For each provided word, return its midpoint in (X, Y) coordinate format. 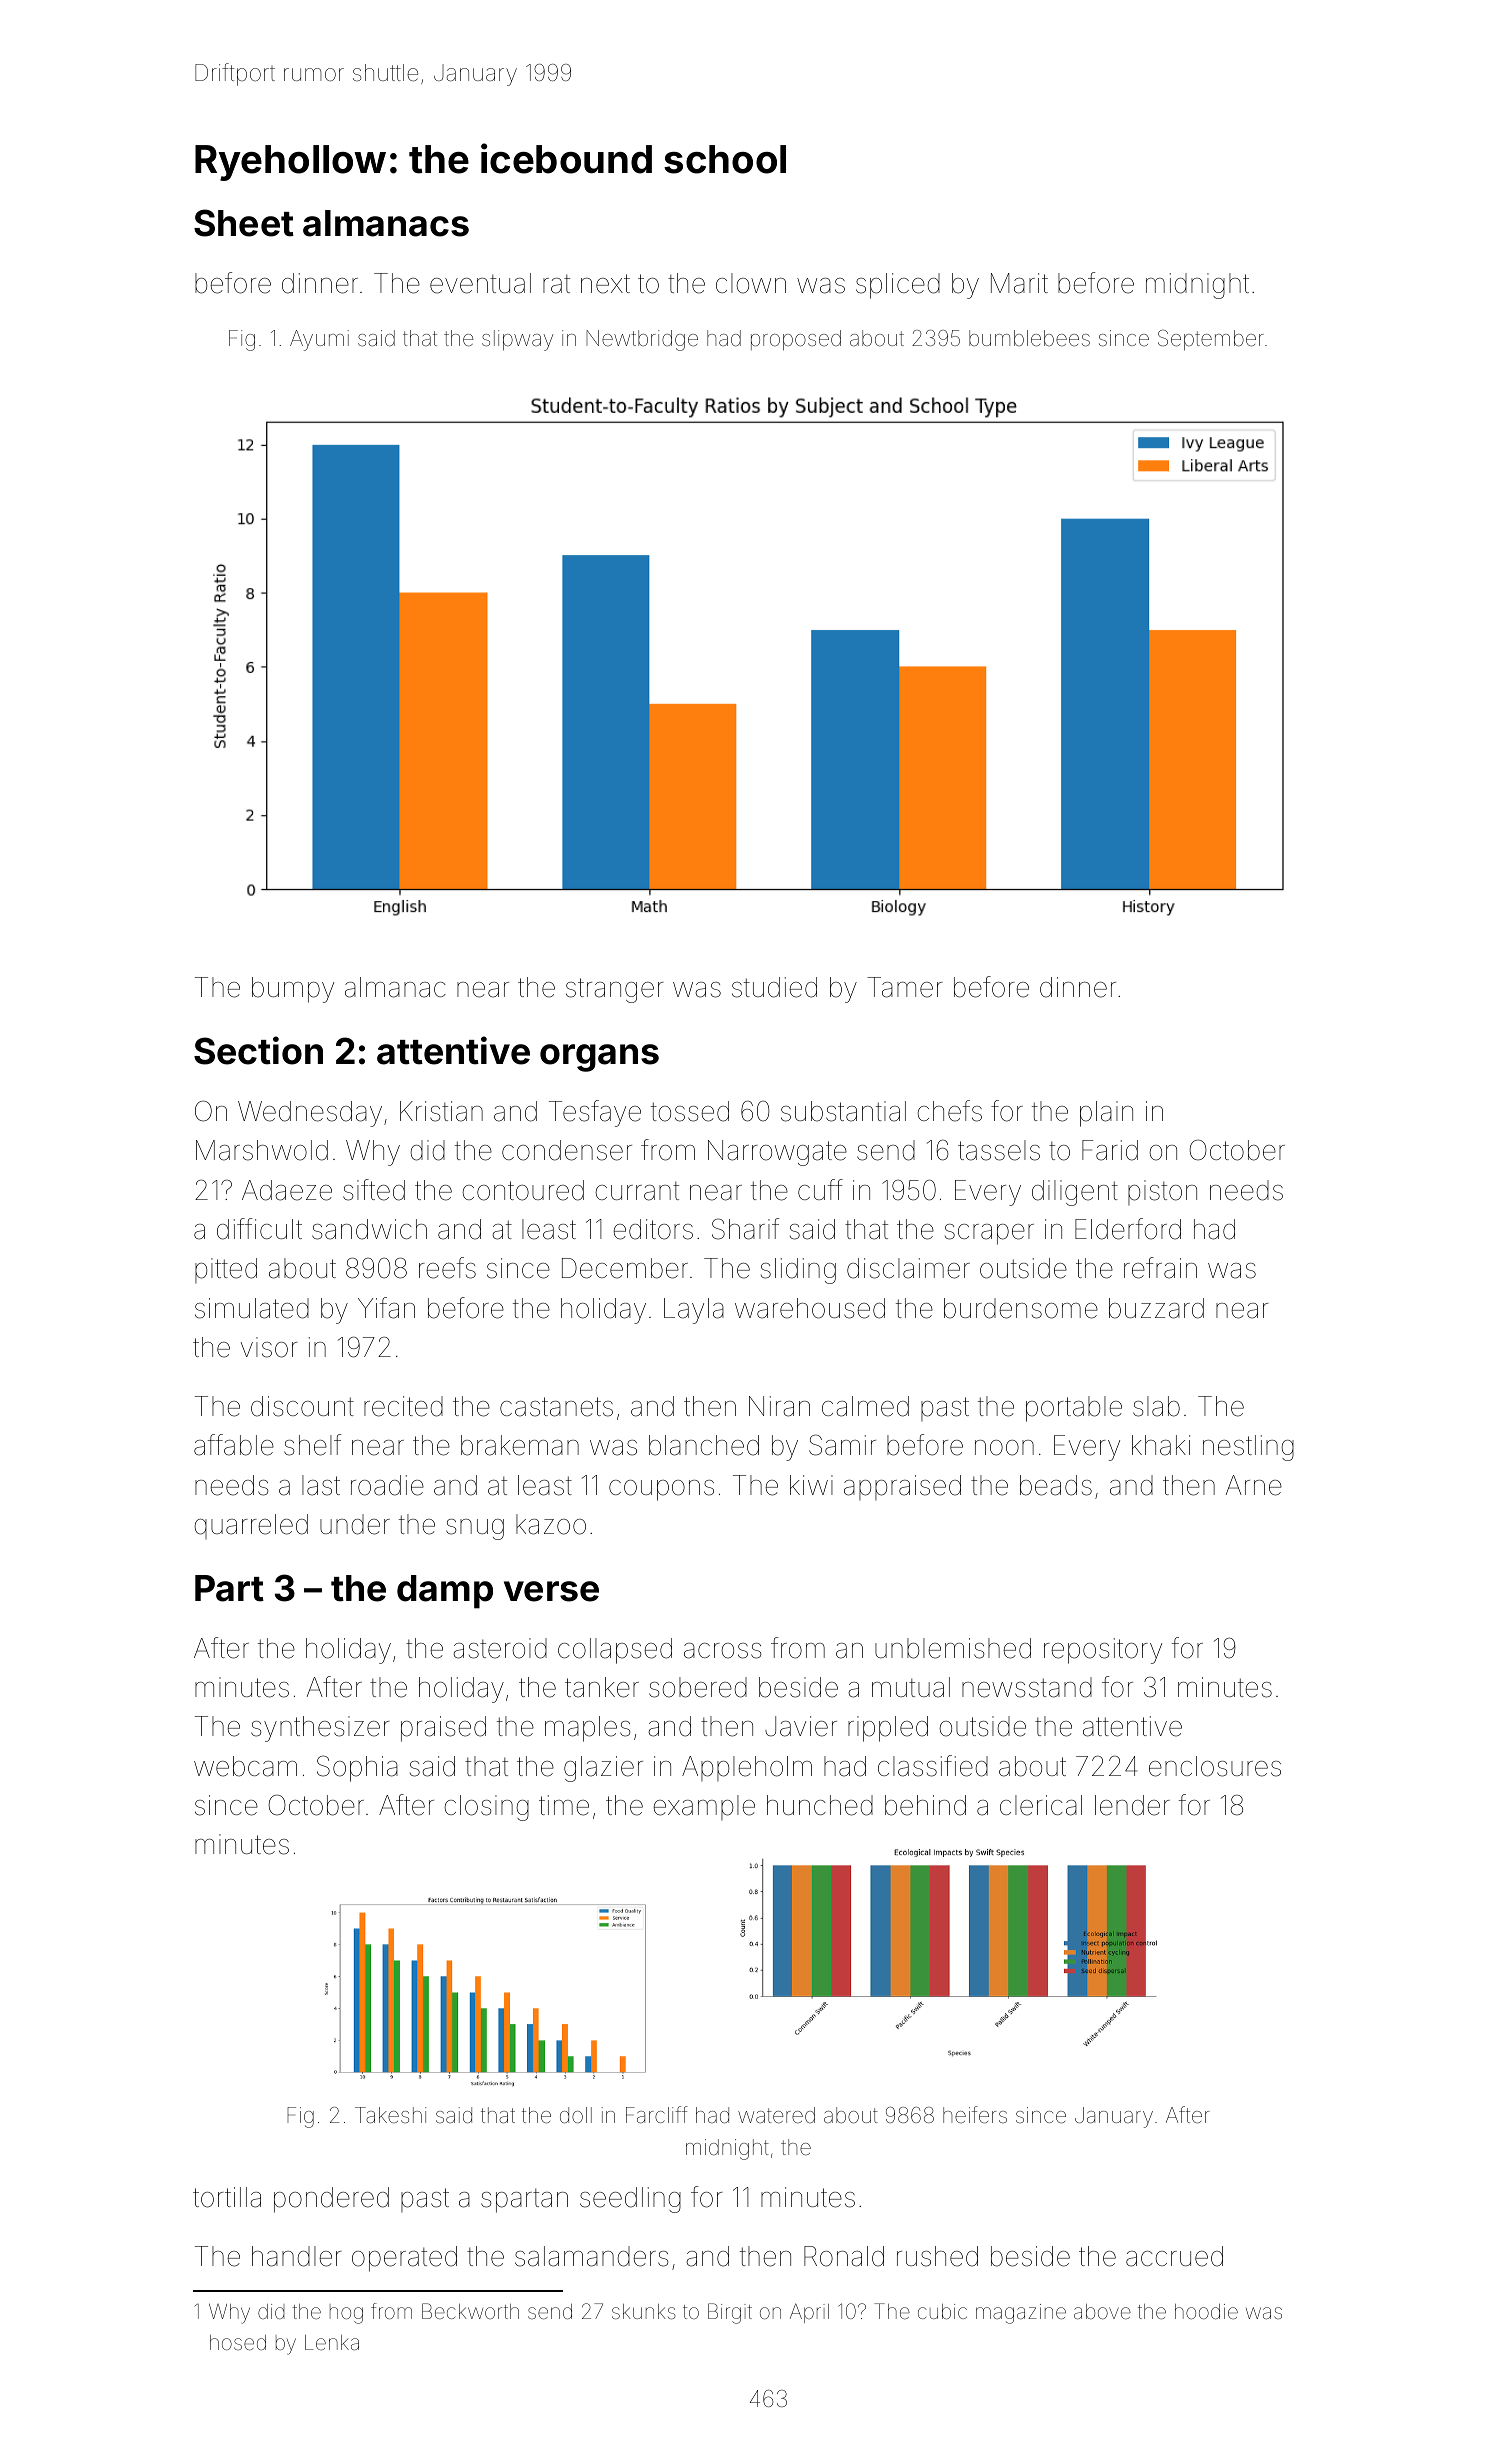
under (355, 1524)
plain (1106, 1114)
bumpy (293, 990)
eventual (480, 283)
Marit (1019, 283)
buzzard (1156, 1308)
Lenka (332, 2342)
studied (774, 987)
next (605, 284)
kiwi (811, 1485)
